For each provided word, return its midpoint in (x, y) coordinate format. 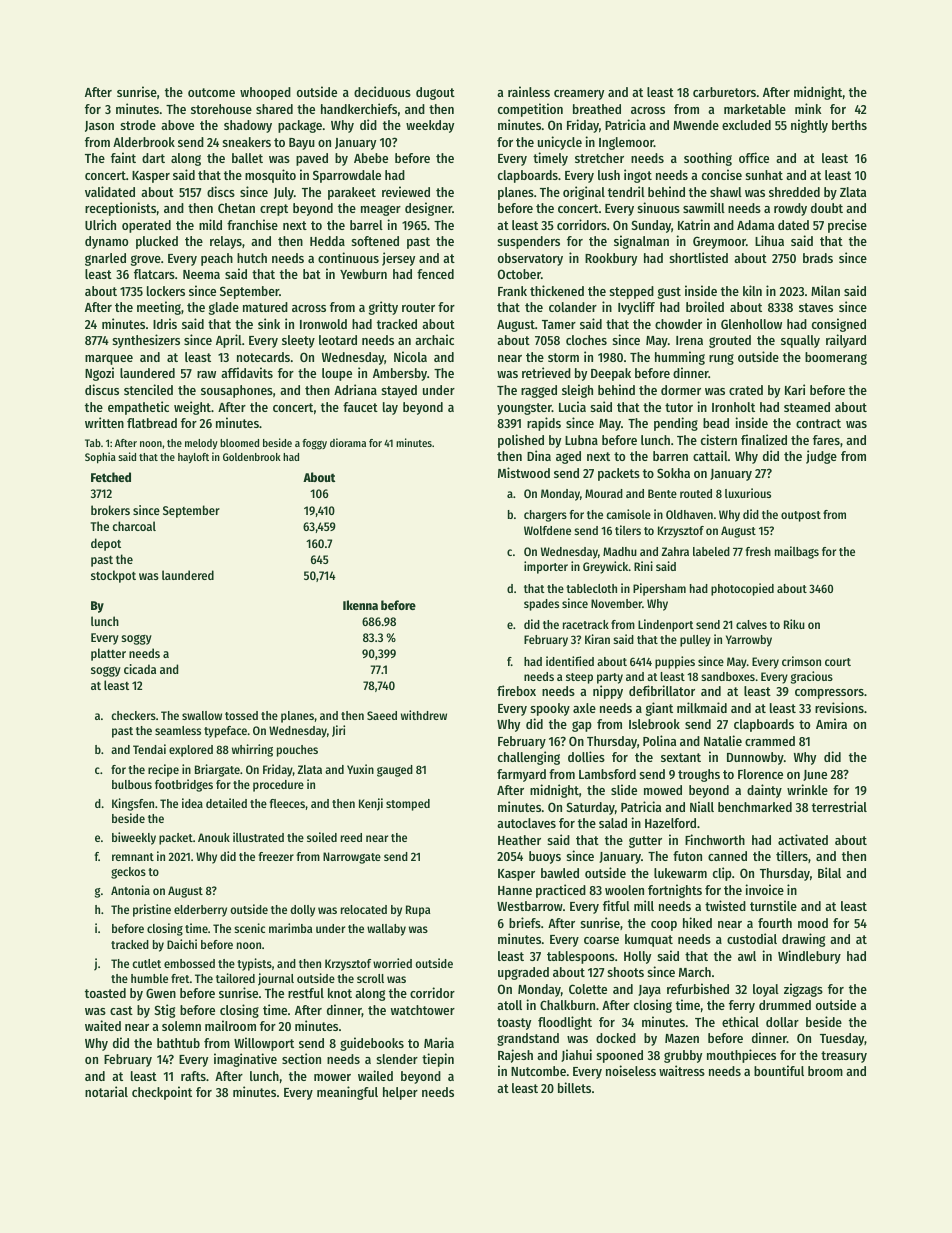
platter (108, 654)
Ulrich (100, 224)
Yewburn (363, 274)
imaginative (245, 1060)
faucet (360, 407)
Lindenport (666, 625)
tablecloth (591, 588)
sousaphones (237, 391)
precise (847, 226)
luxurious (748, 493)
